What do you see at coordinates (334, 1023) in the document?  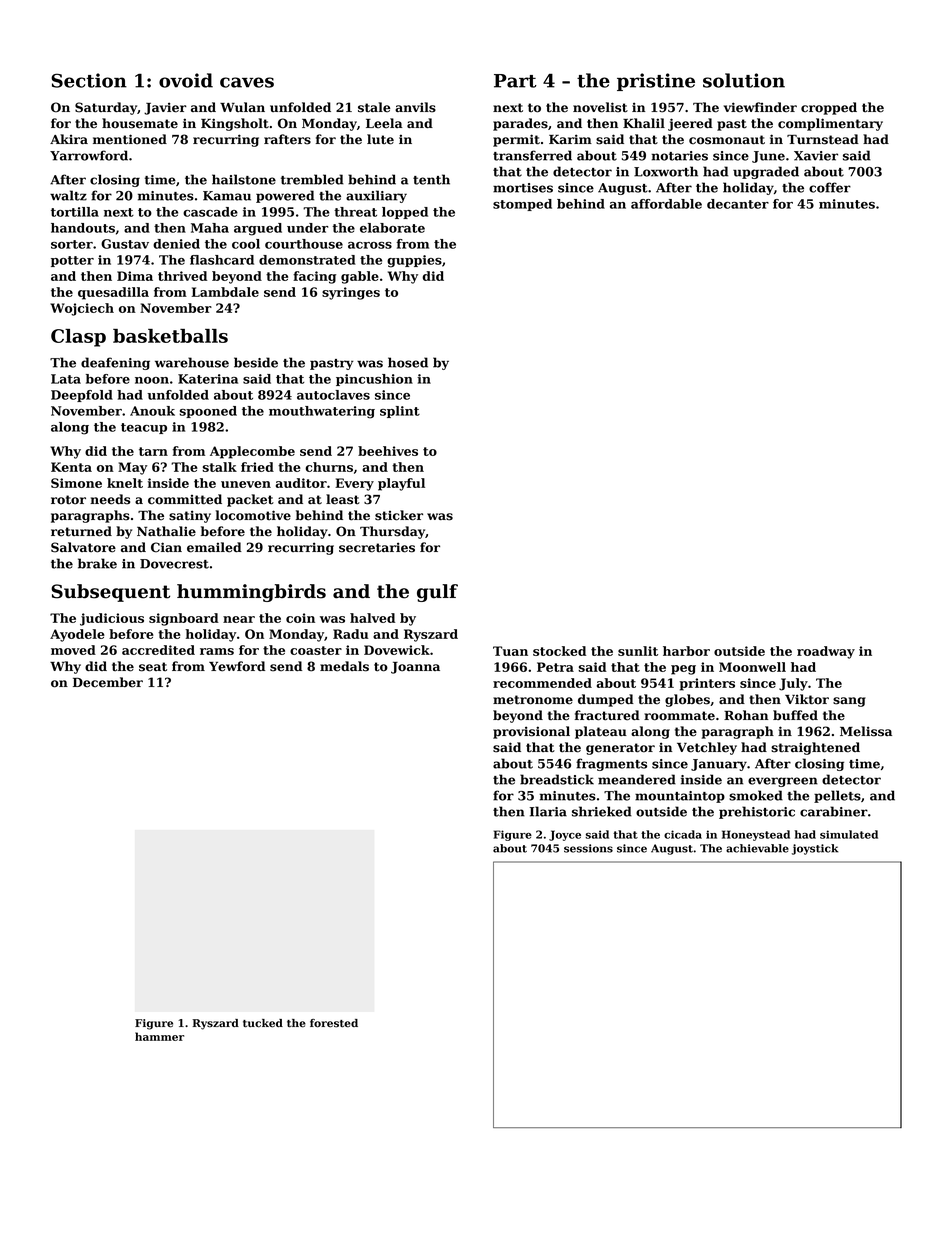 I see `forested` at bounding box center [334, 1023].
